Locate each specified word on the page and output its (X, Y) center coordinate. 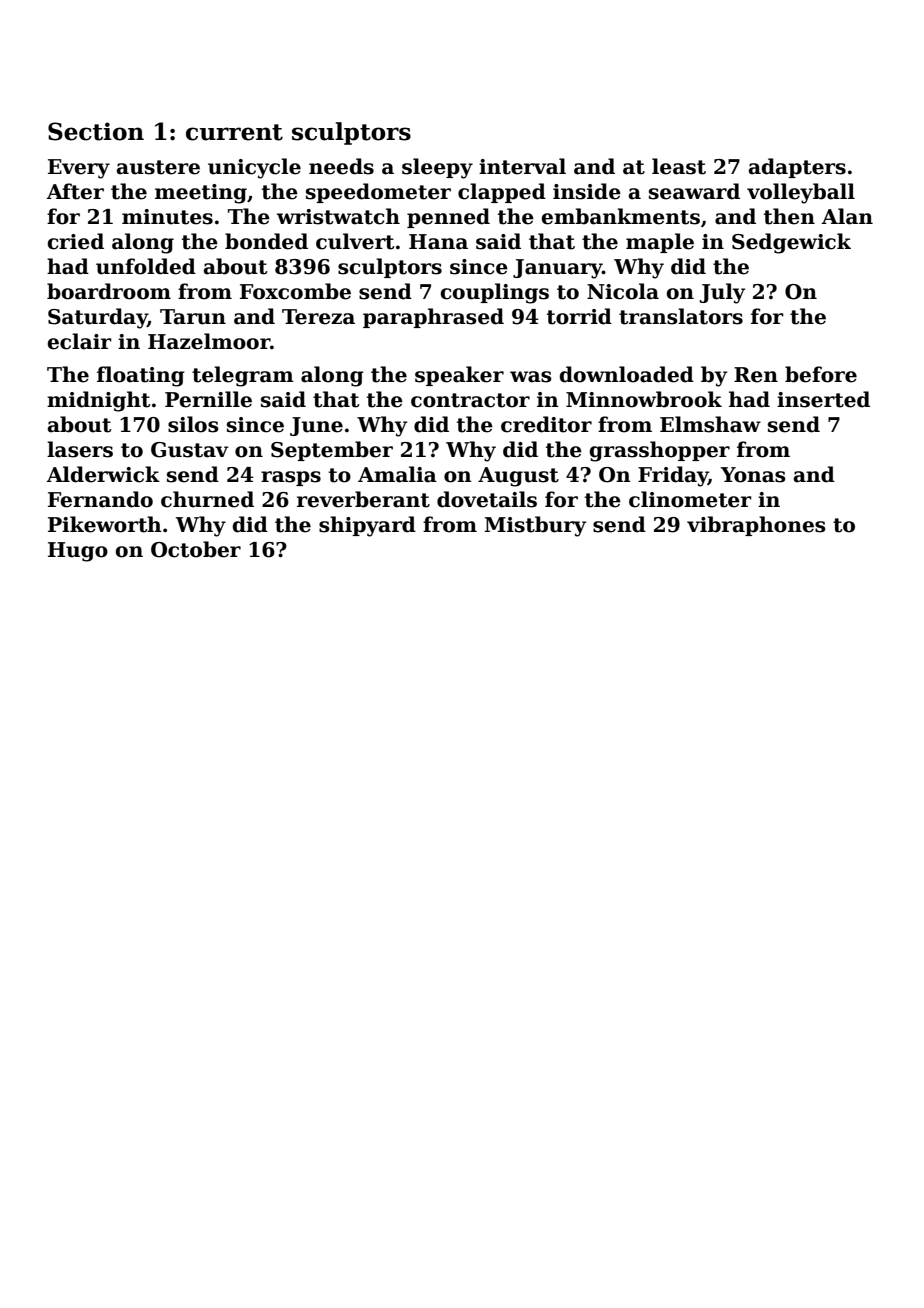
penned (448, 218)
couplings (494, 293)
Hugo (78, 552)
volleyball (801, 193)
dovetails (487, 499)
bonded (266, 241)
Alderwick (103, 474)
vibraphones (756, 526)
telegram (243, 376)
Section (96, 131)
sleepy (437, 168)
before (821, 374)
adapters (797, 168)
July (722, 293)
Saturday (98, 318)
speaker (459, 376)
